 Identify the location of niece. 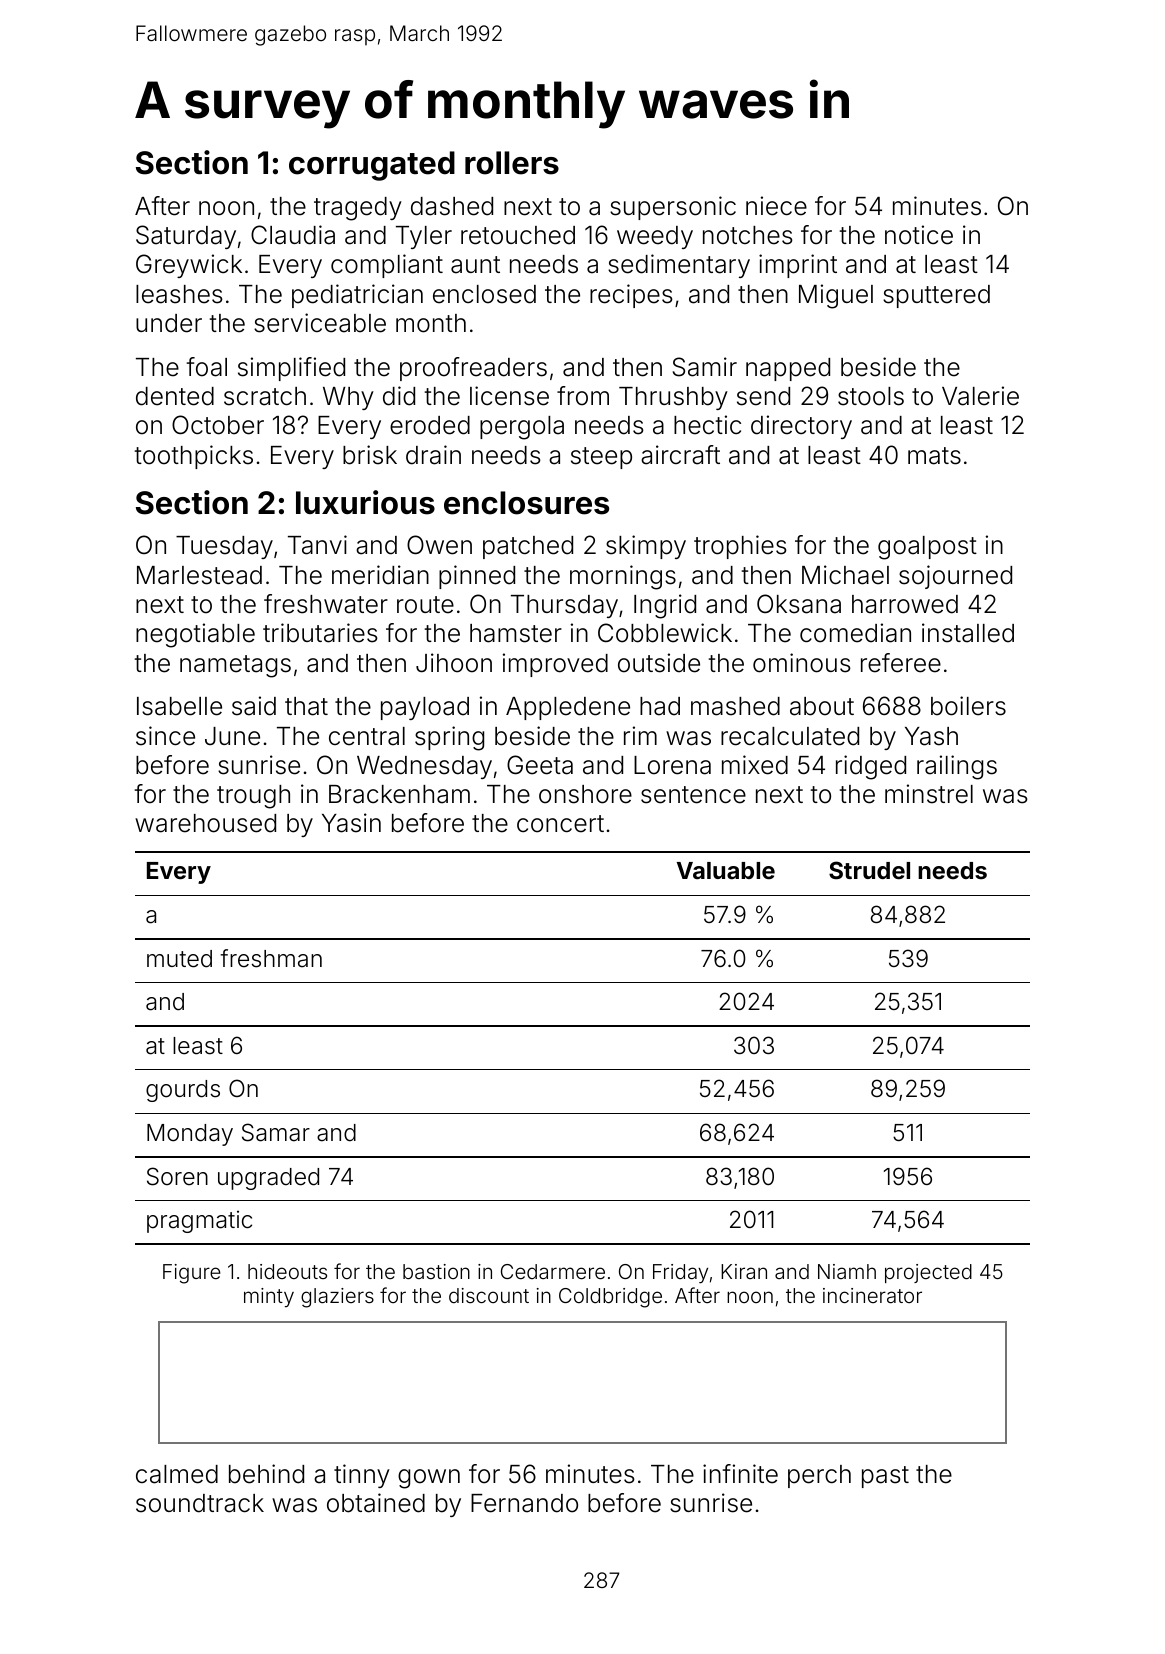
(776, 206).
